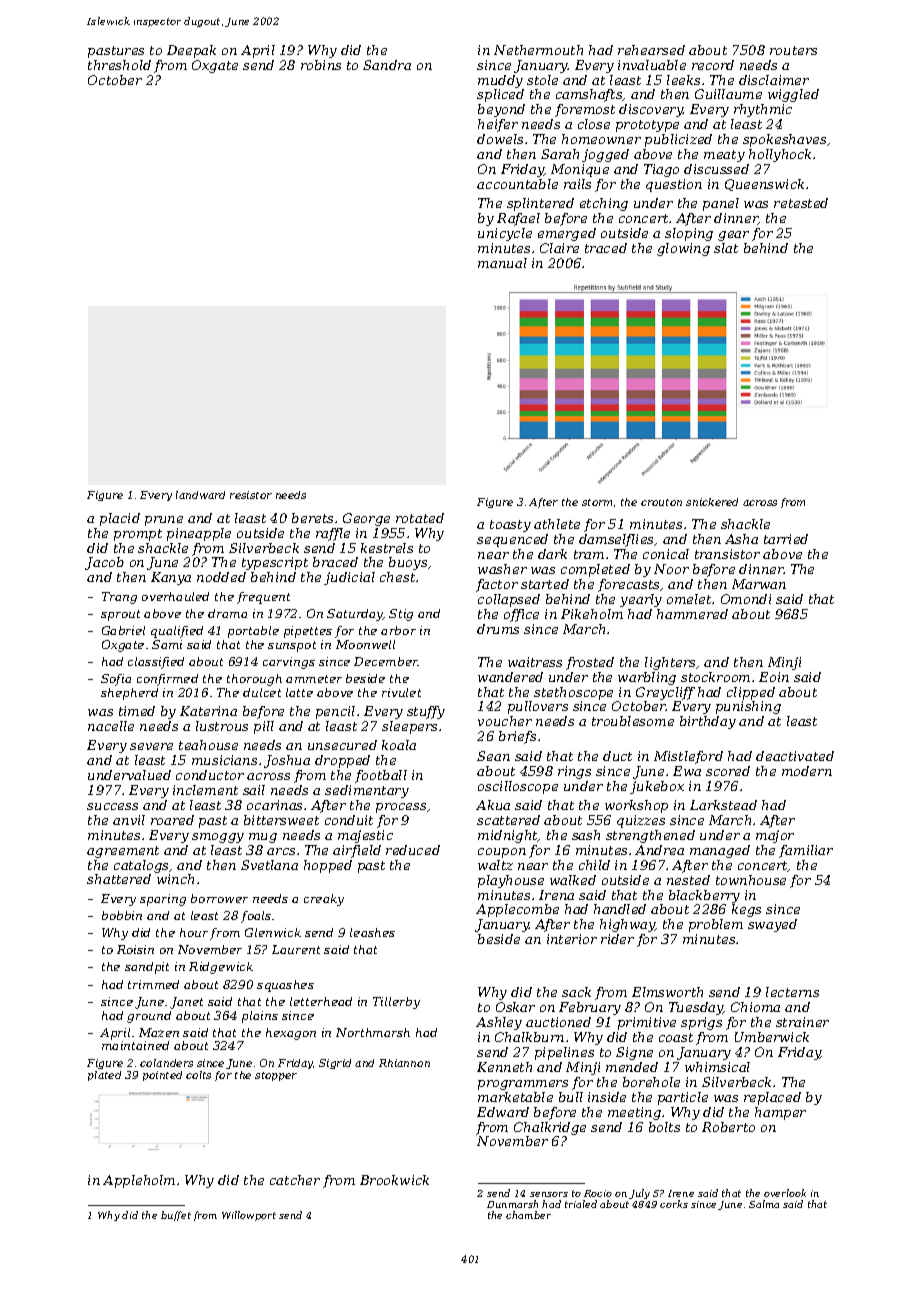 This document has height=1308, width=924. I want to click on waltz, so click(495, 865).
